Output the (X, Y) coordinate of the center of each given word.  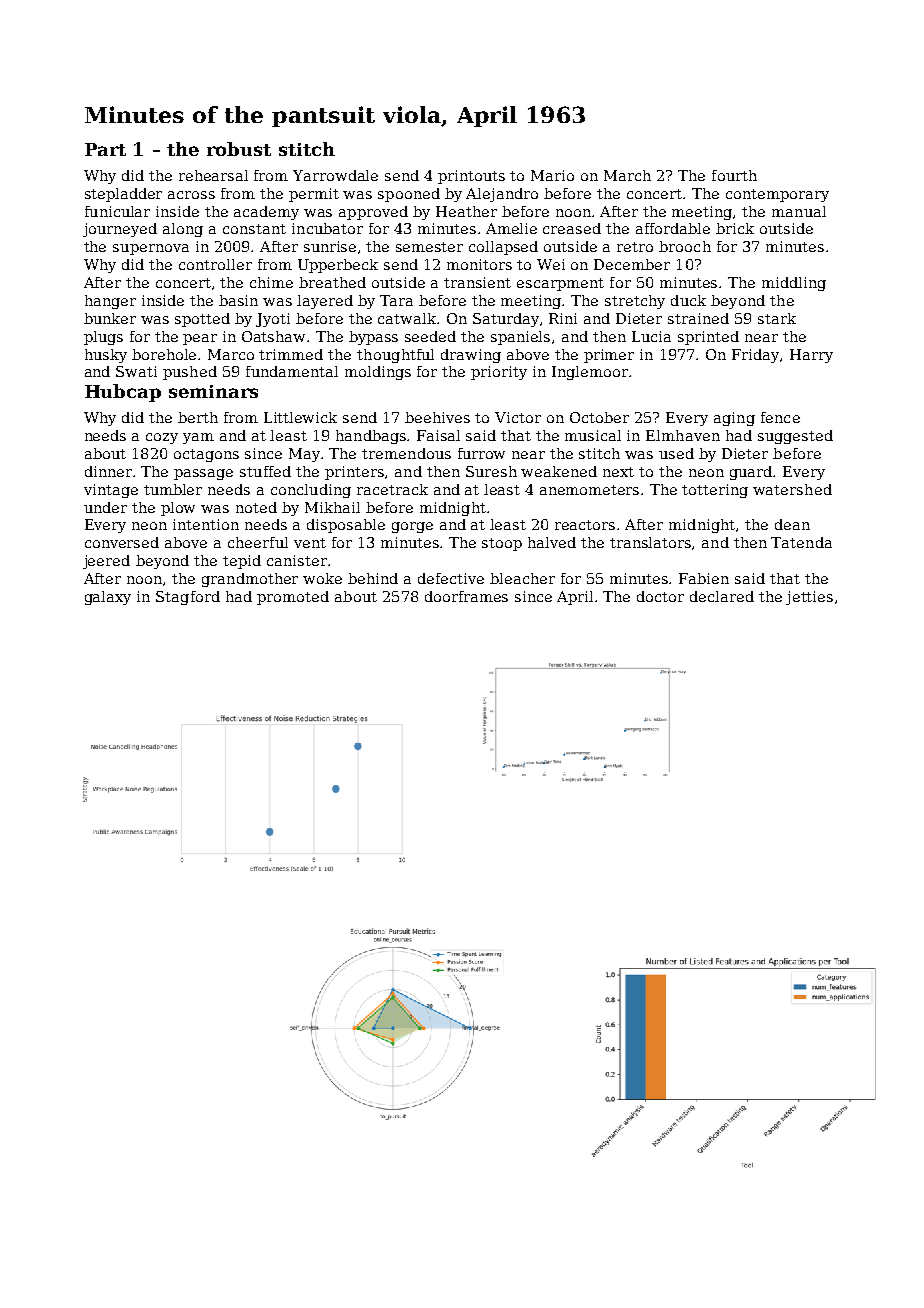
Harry (811, 356)
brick (735, 228)
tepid (242, 562)
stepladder (123, 195)
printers (354, 473)
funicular (117, 211)
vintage (111, 491)
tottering (715, 491)
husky (106, 356)
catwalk (407, 318)
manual (799, 211)
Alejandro (502, 195)
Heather (466, 211)
